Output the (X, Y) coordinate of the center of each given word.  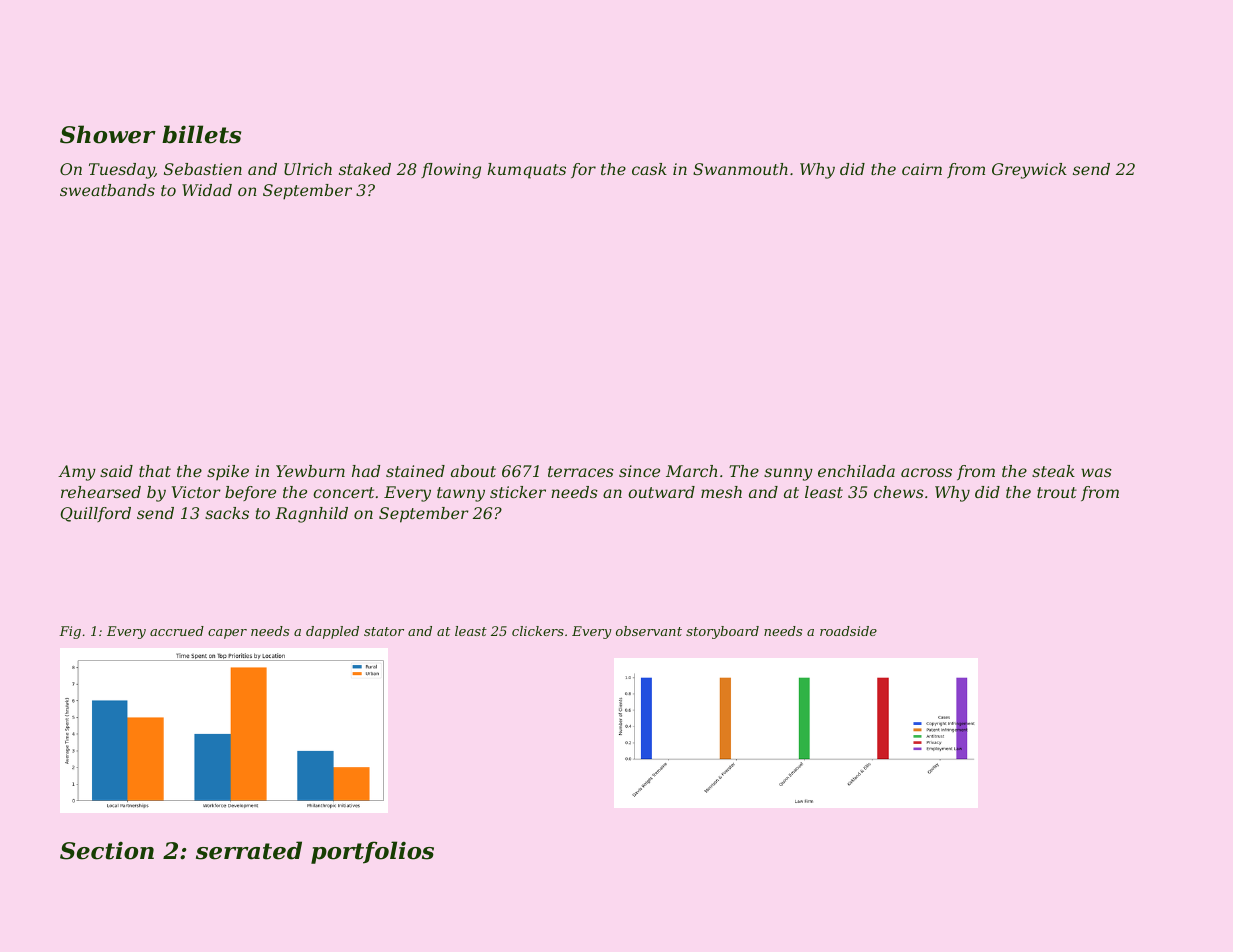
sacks (227, 513)
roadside (848, 631)
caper (227, 634)
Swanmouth (740, 169)
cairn (922, 169)
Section (107, 851)
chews (899, 492)
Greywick (1029, 171)
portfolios (372, 852)
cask (649, 169)
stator (384, 631)
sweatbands (107, 190)
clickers (538, 631)
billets (201, 134)
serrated (249, 850)
